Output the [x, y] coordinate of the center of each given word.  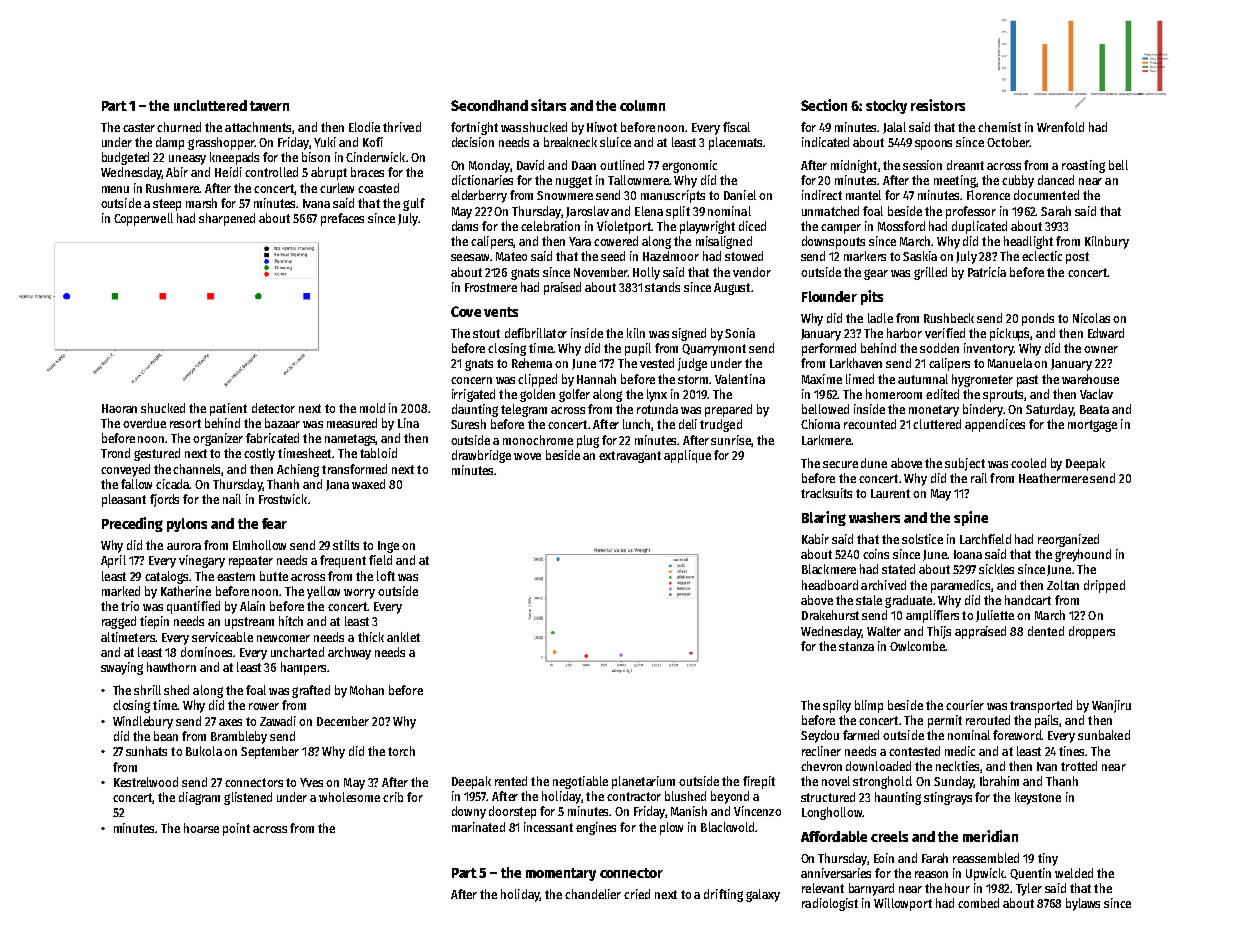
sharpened [227, 219]
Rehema [532, 363]
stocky [886, 107]
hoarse [201, 828]
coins [876, 554]
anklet [403, 637]
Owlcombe [917, 646]
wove [527, 456]
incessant [548, 827]
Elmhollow [259, 545]
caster [139, 127]
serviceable [222, 637]
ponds [1038, 319]
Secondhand [489, 105]
